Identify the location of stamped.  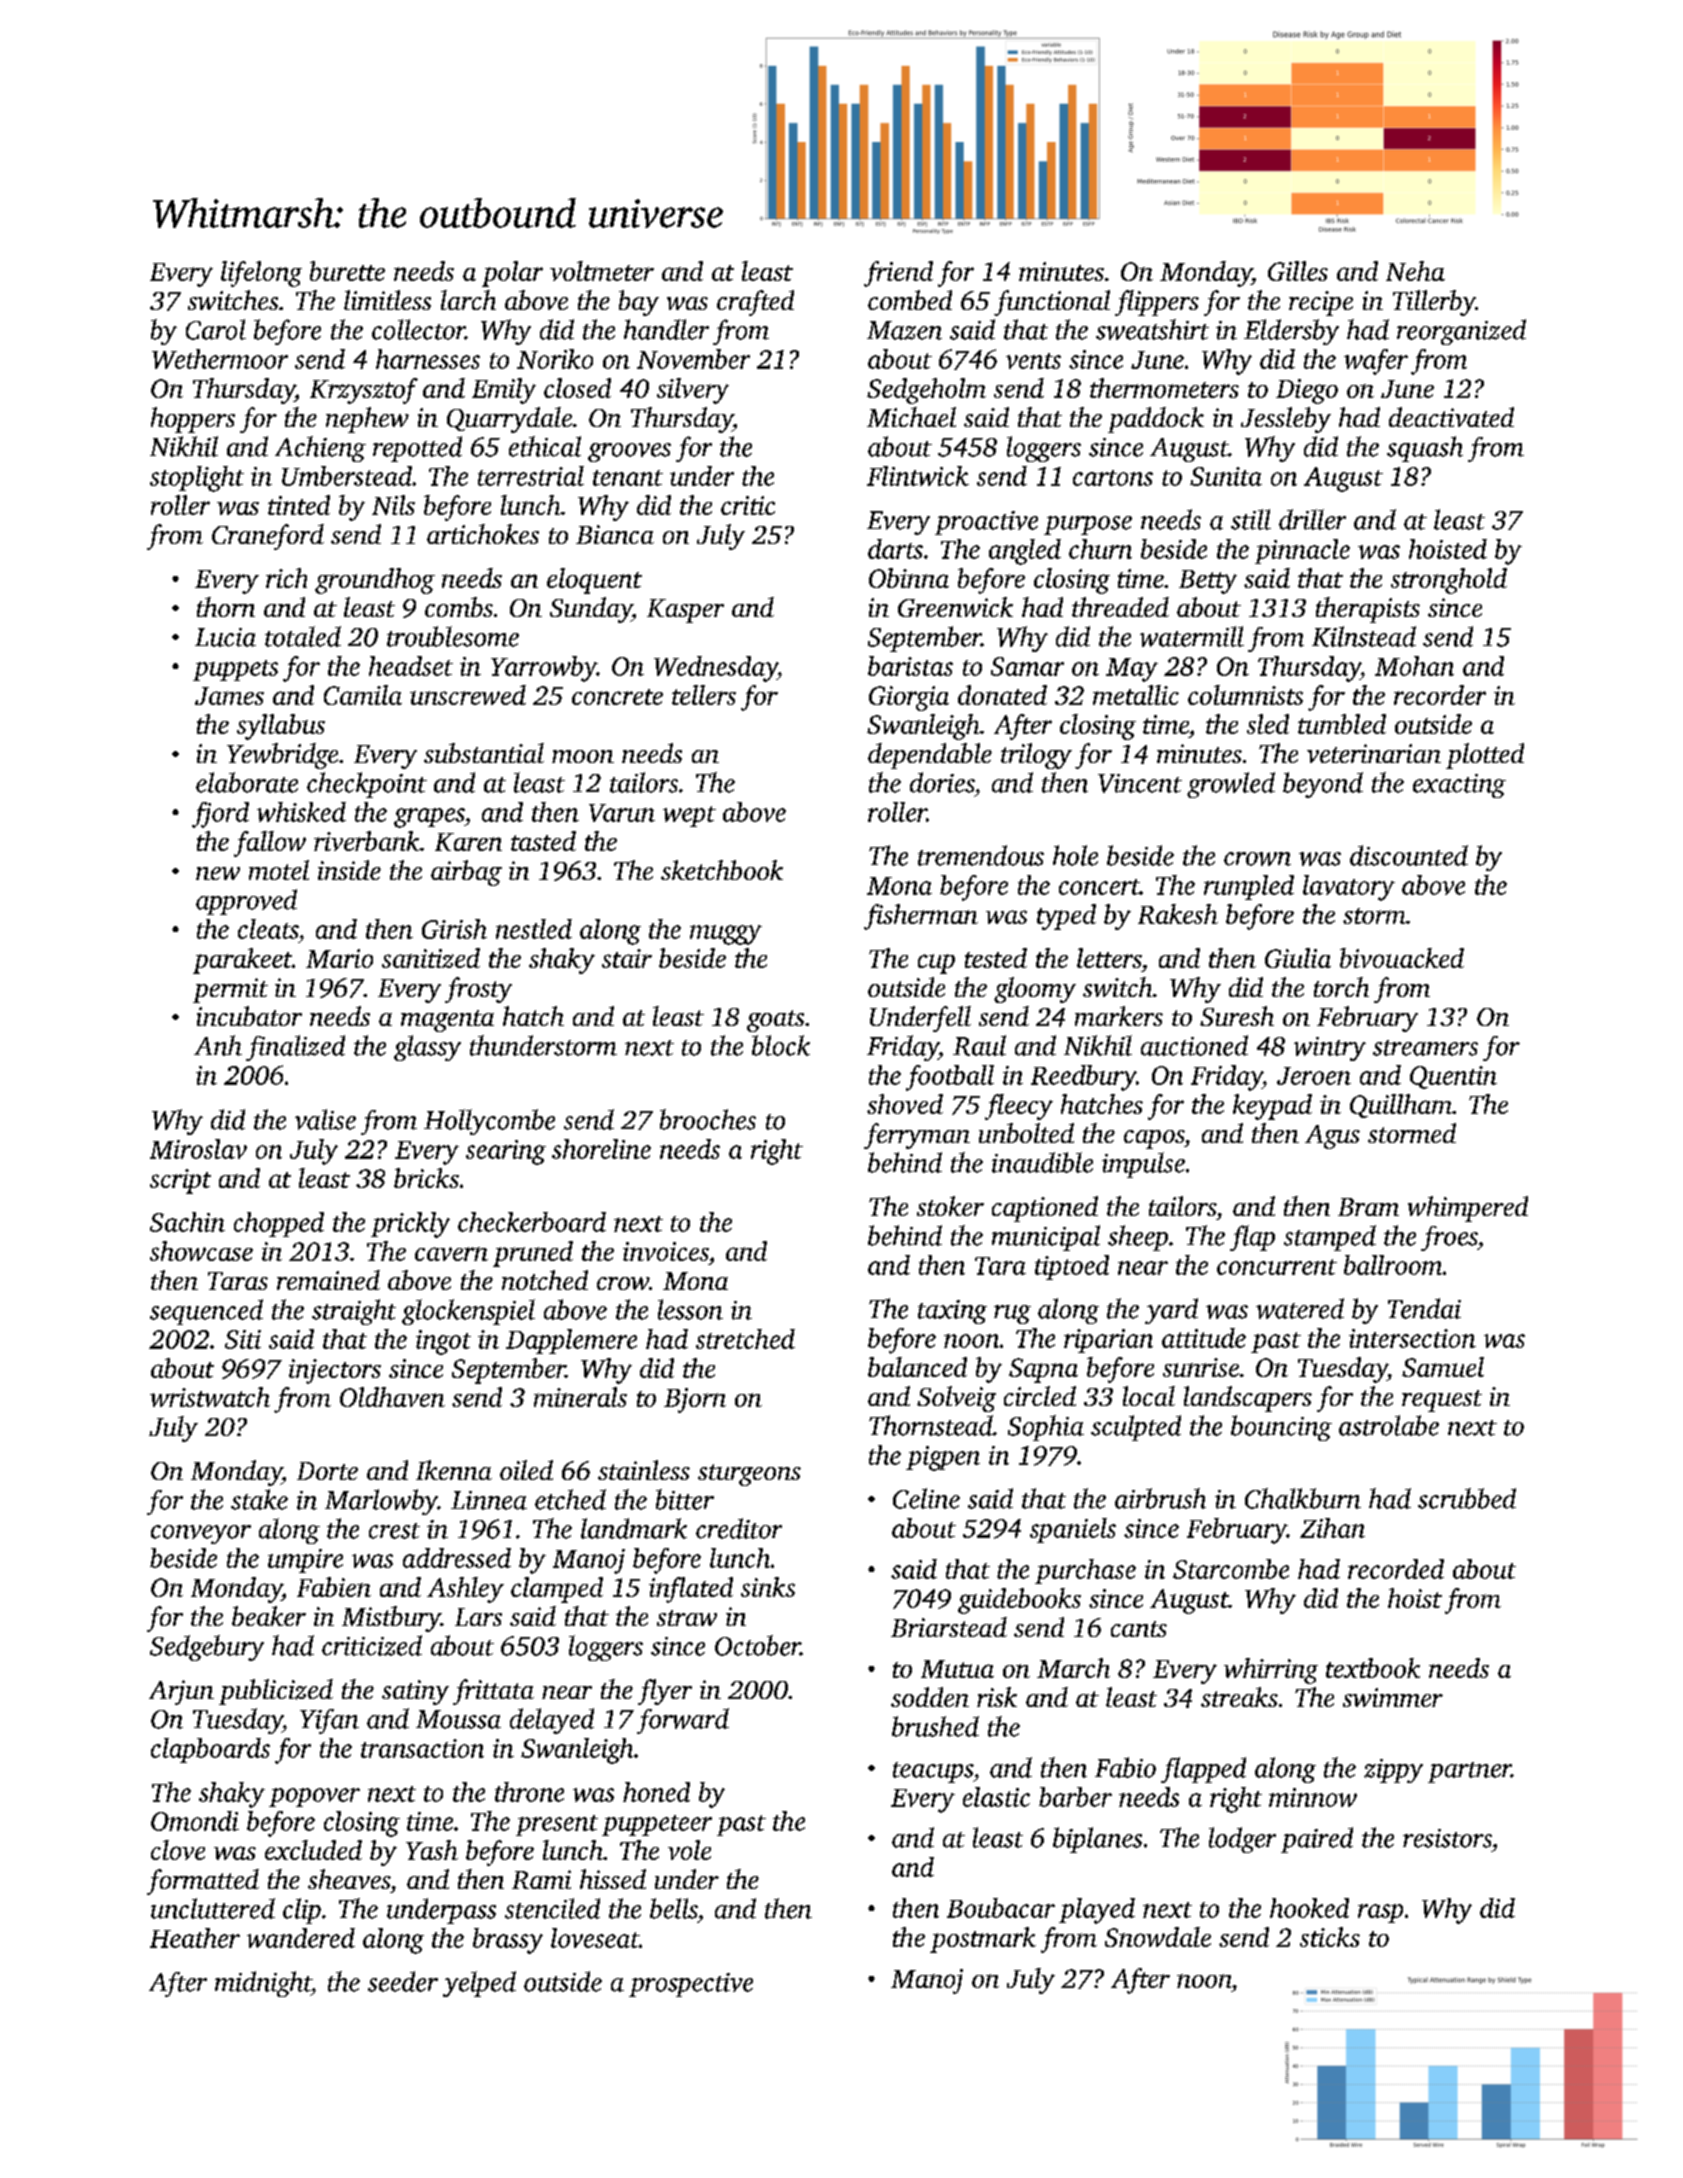
(1330, 1238).
